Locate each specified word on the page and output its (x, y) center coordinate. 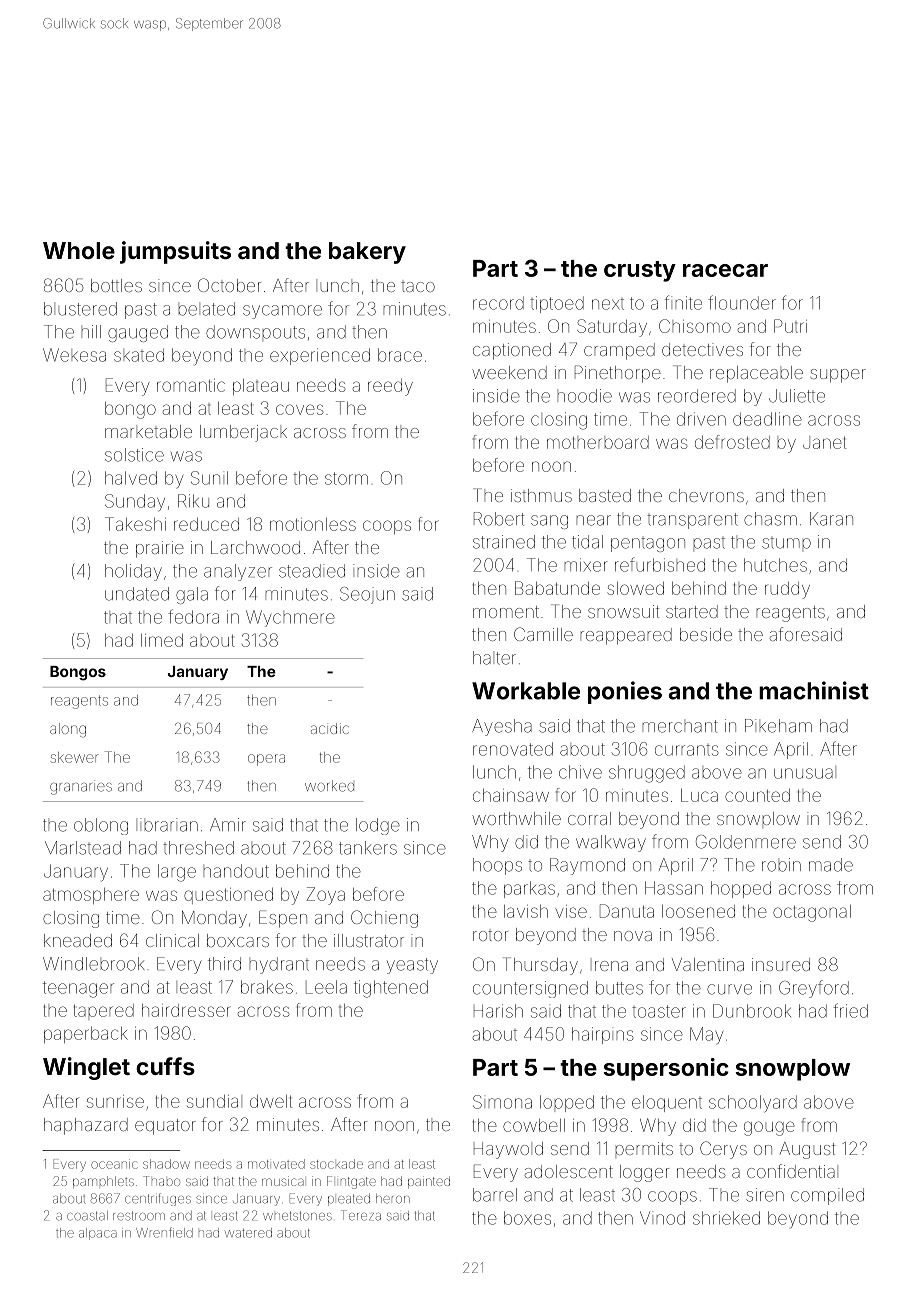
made (831, 865)
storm (346, 478)
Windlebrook (93, 964)
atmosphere (91, 896)
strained (504, 542)
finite (683, 302)
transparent (692, 521)
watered (248, 1233)
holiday (133, 572)
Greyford (814, 989)
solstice (134, 455)
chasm (770, 519)
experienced (320, 356)
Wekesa (74, 355)
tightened (391, 989)
